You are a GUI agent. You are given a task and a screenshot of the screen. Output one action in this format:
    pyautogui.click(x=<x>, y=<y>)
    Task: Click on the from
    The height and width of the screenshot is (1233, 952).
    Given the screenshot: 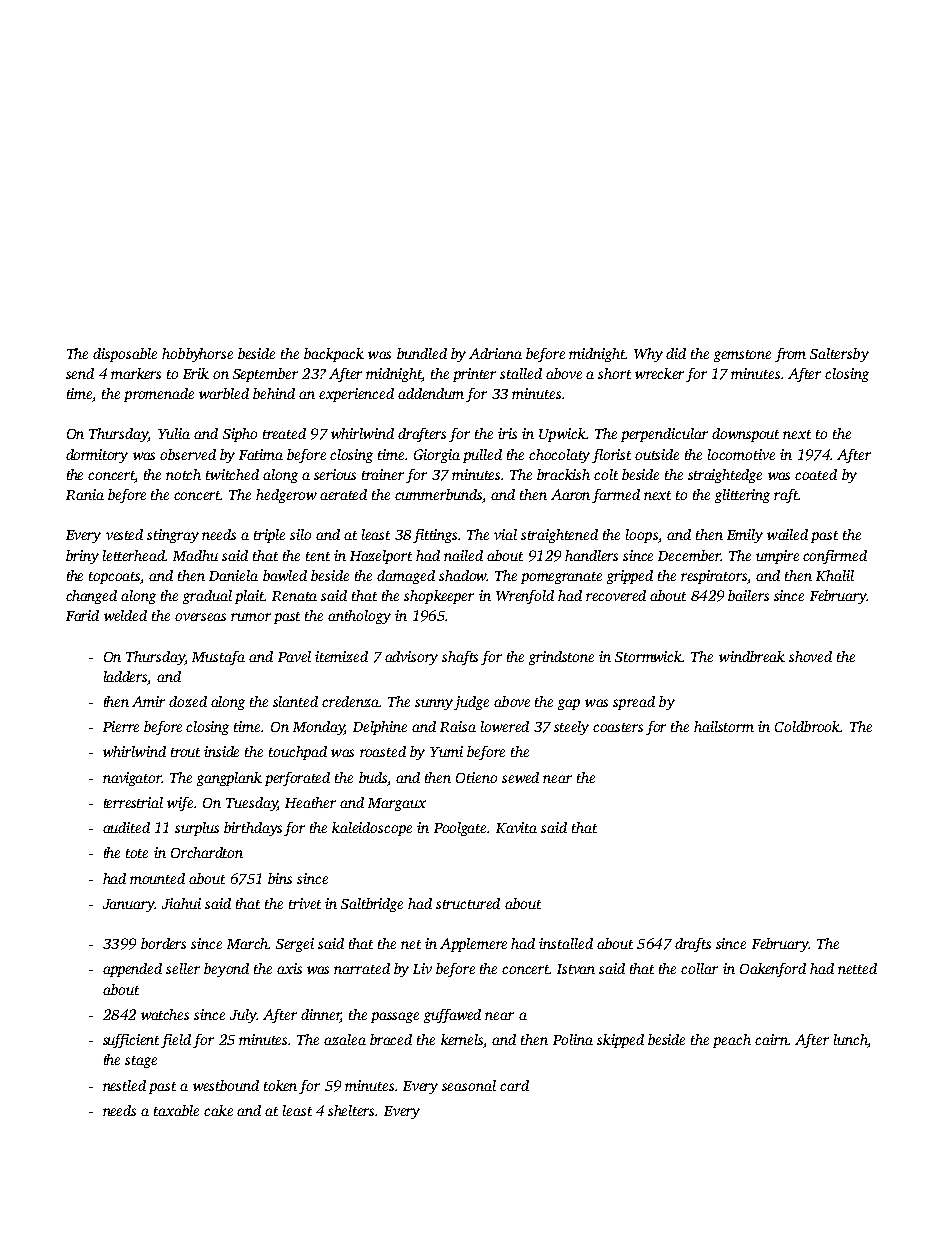 What is the action you would take?
    pyautogui.click(x=790, y=355)
